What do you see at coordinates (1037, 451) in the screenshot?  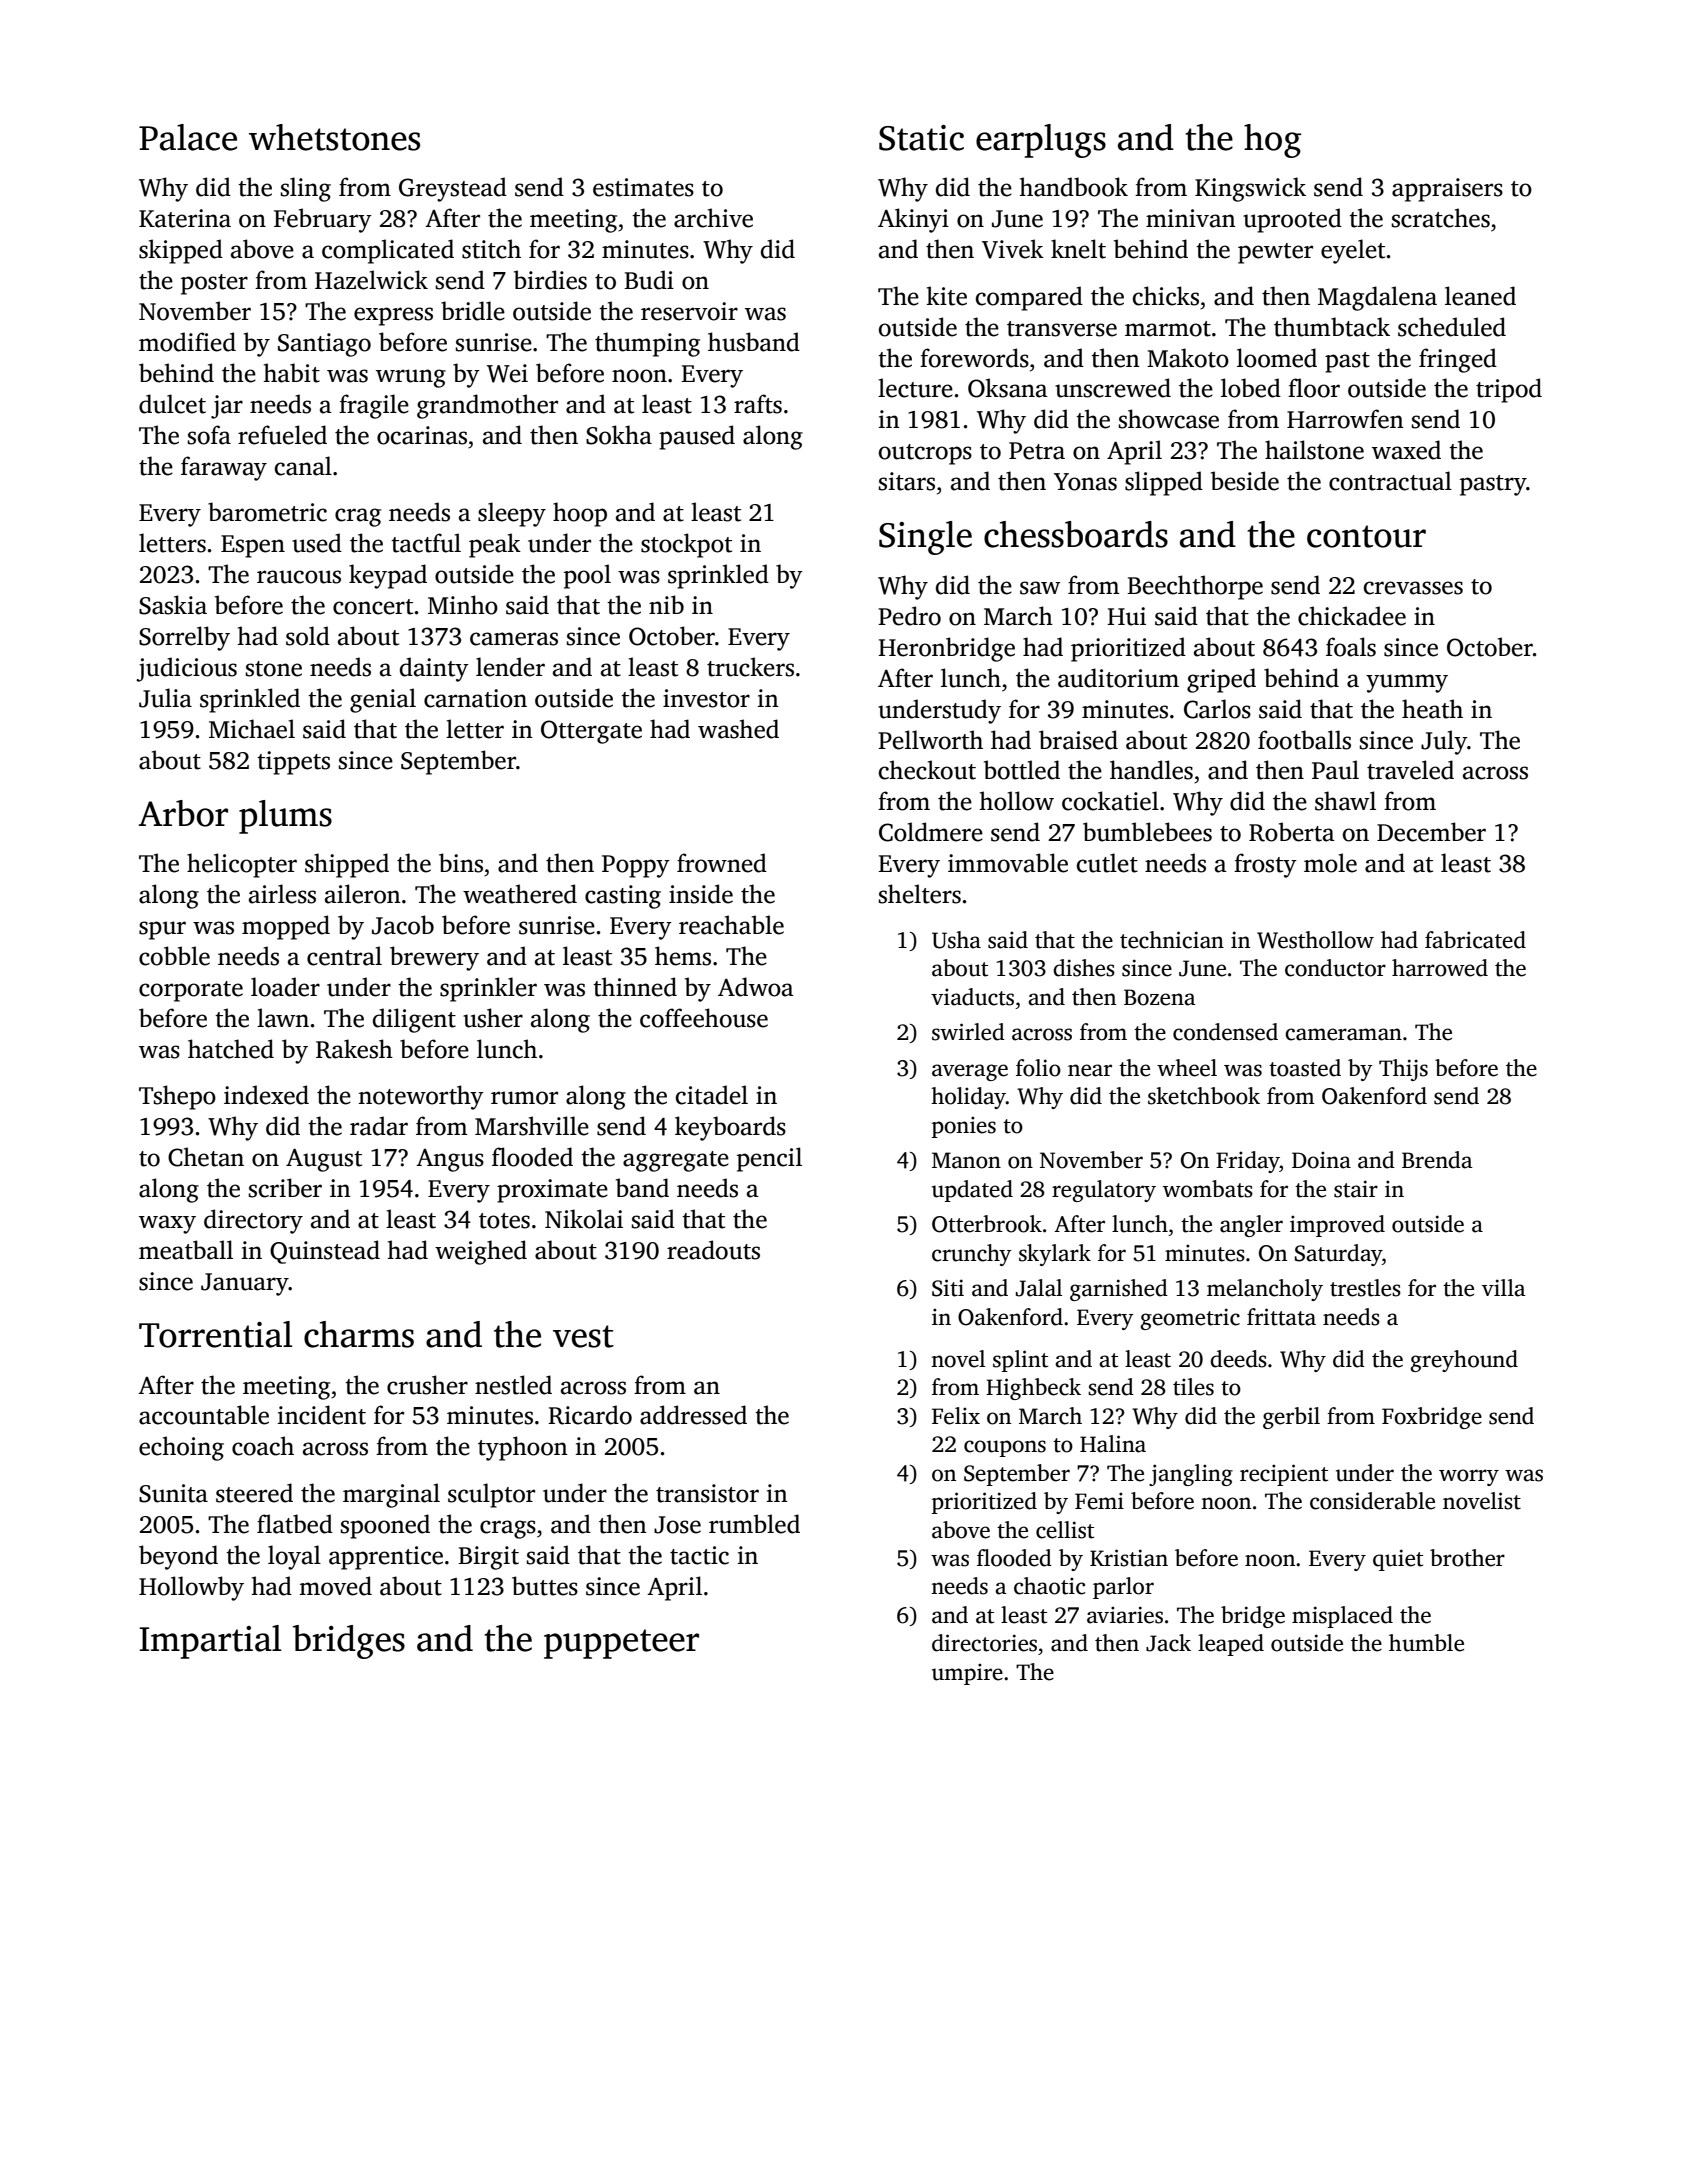 I see `Petra` at bounding box center [1037, 451].
